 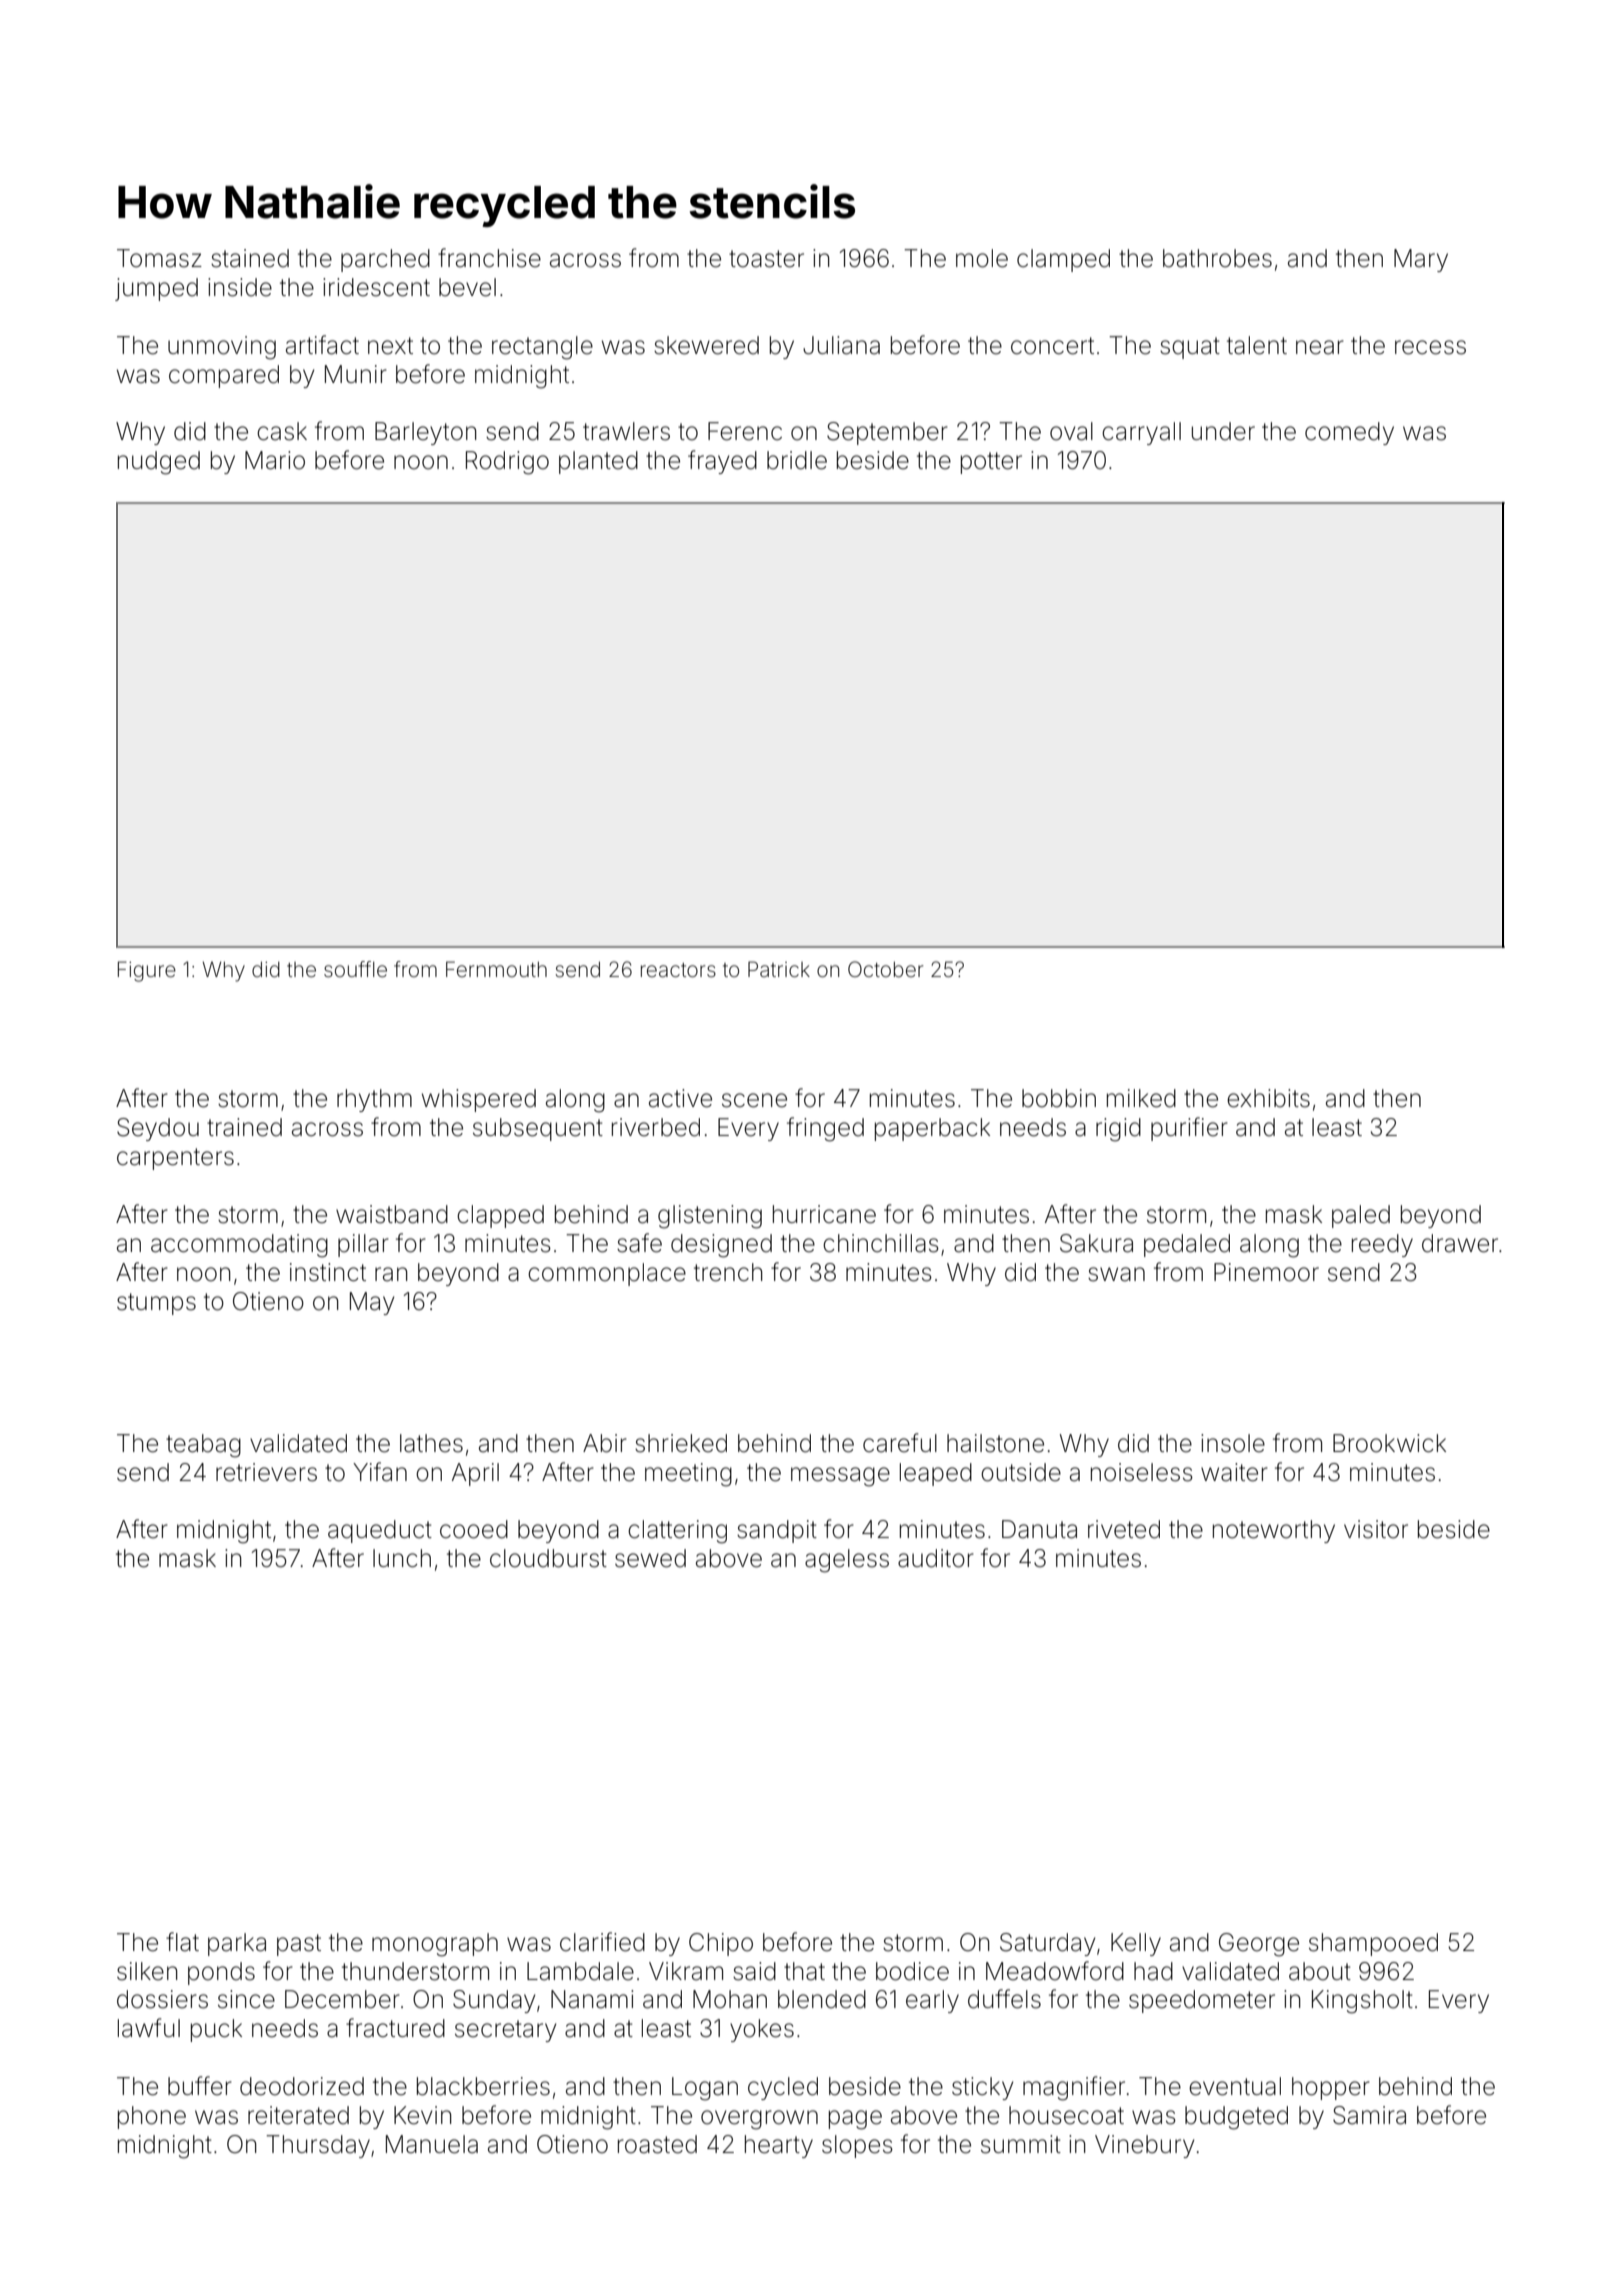 What do you see at coordinates (355, 969) in the document?
I see `souffle` at bounding box center [355, 969].
